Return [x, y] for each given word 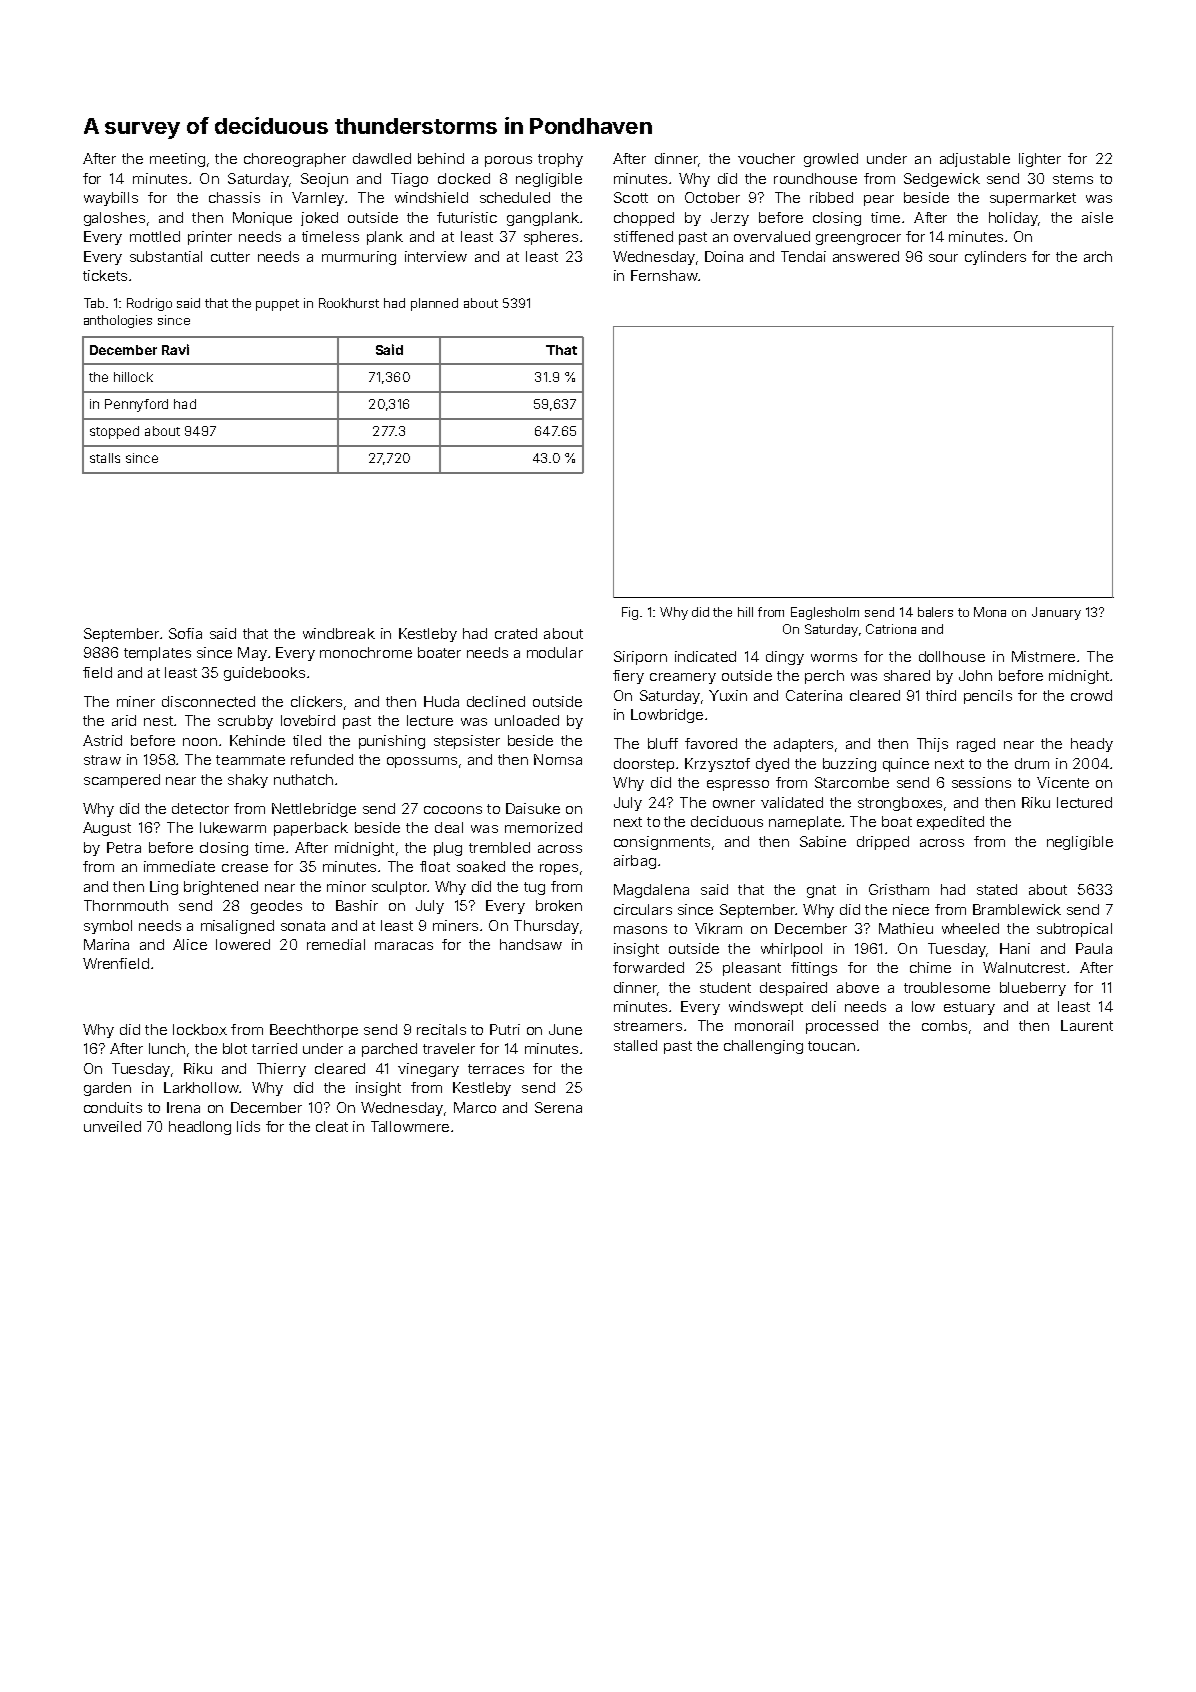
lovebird [308, 720]
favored [711, 743]
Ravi [175, 349]
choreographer [295, 160]
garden [107, 1089]
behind [441, 158]
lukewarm [233, 827]
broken [559, 905]
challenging [763, 1047]
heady [1092, 745]
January [1056, 613]
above [858, 987]
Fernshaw [664, 275]
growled [831, 160]
